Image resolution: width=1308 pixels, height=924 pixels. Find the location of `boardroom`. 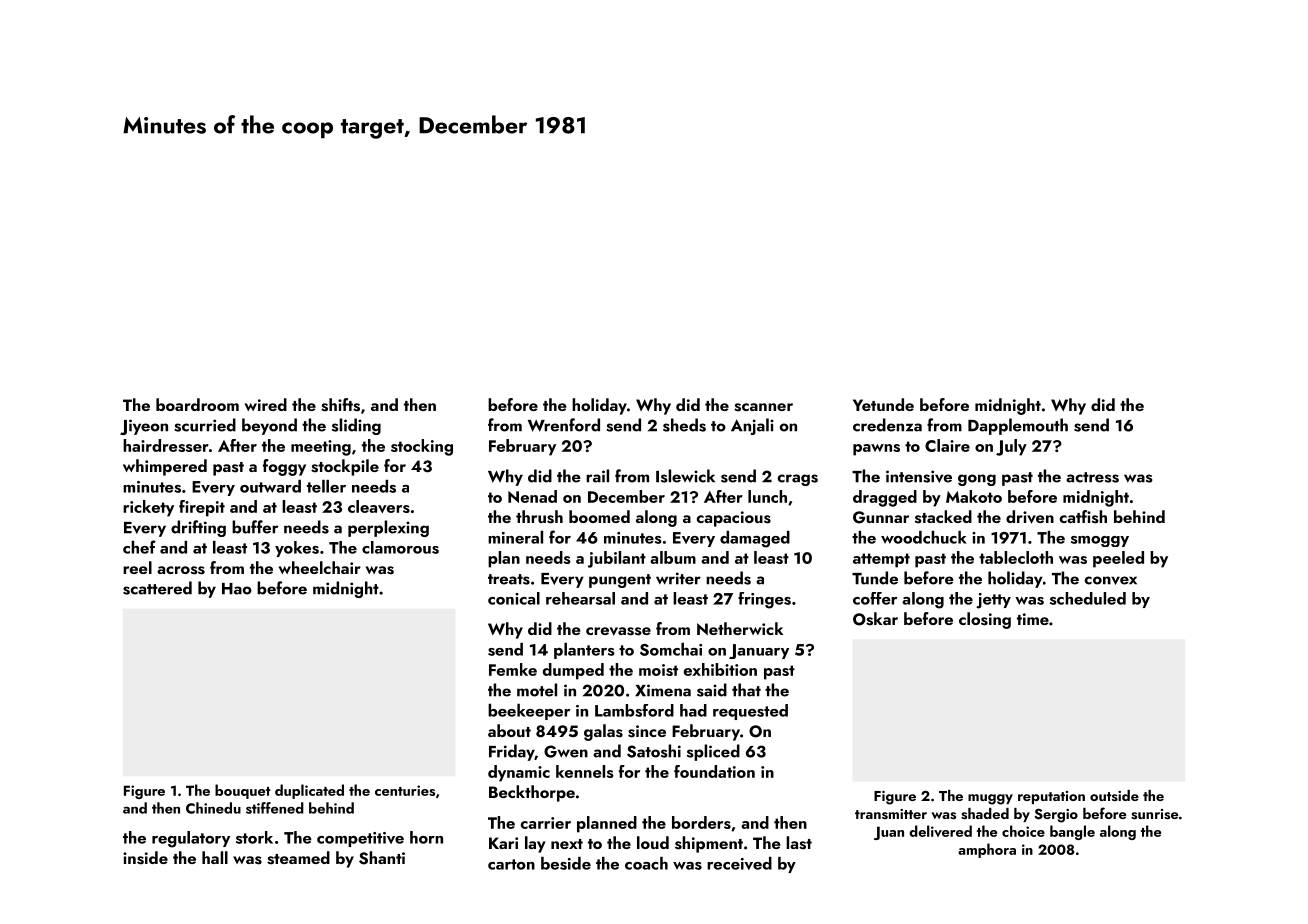

boardroom is located at coordinates (197, 404).
